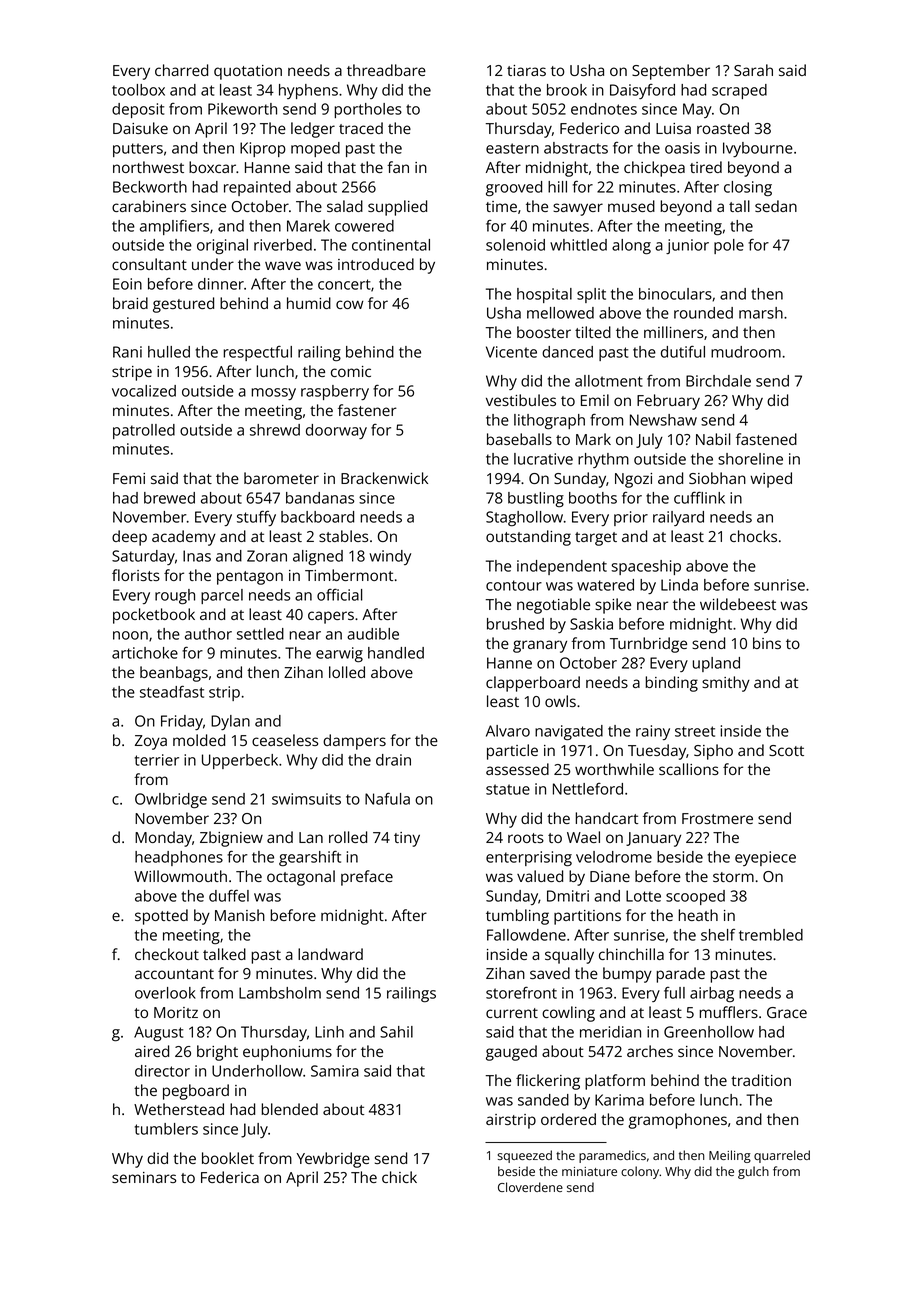 The image size is (924, 1314). Describe the element at coordinates (528, 538) in the image. I see `outstanding` at that location.
